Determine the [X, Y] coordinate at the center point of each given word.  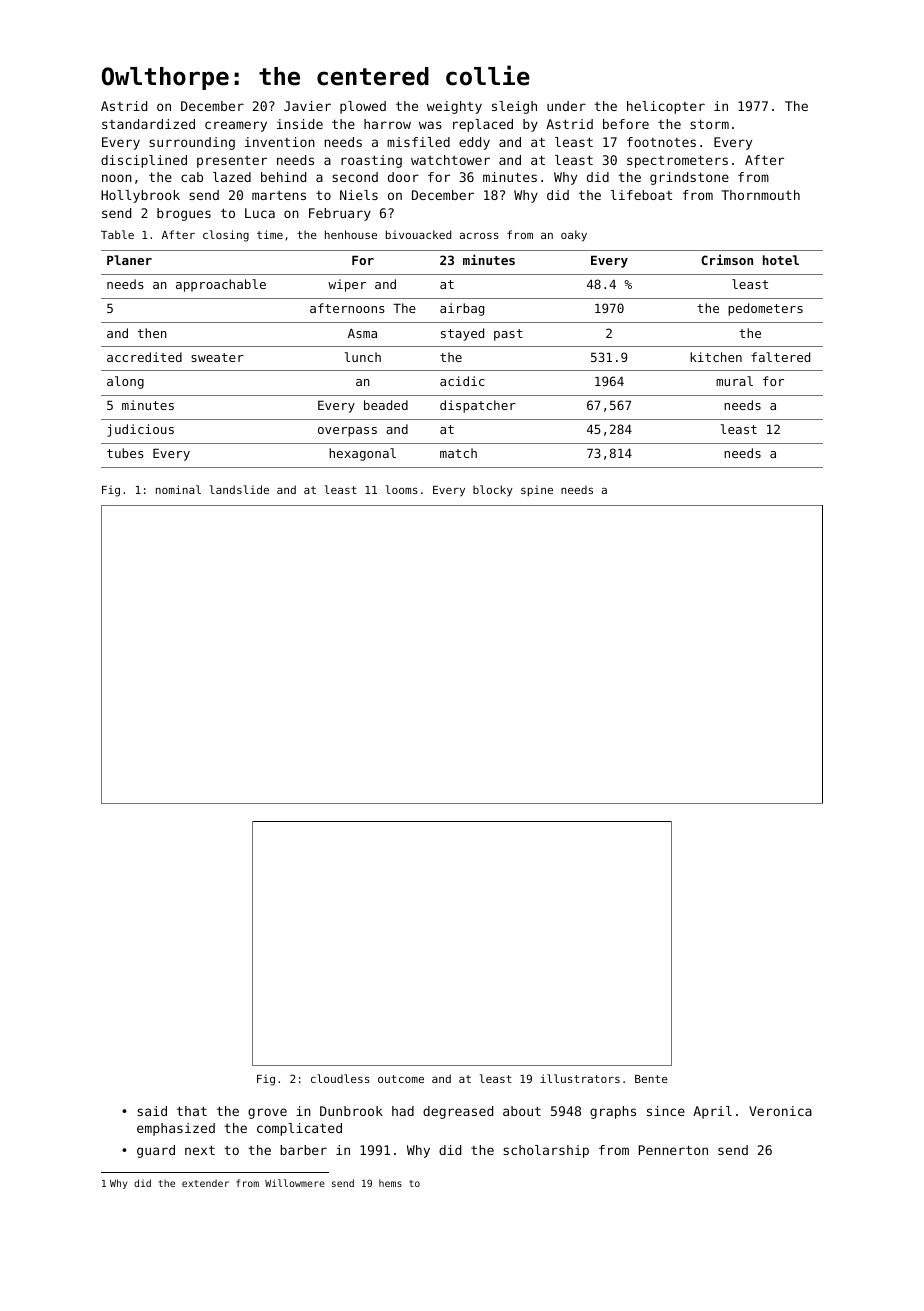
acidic [462, 381]
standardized [148, 124]
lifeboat [641, 195]
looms [402, 489]
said [152, 1111]
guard [156, 1151]
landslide [239, 489]
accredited [144, 357]
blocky [493, 490]
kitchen [716, 357]
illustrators [580, 1078]
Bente [651, 1079]
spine [537, 491]
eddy [474, 143]
